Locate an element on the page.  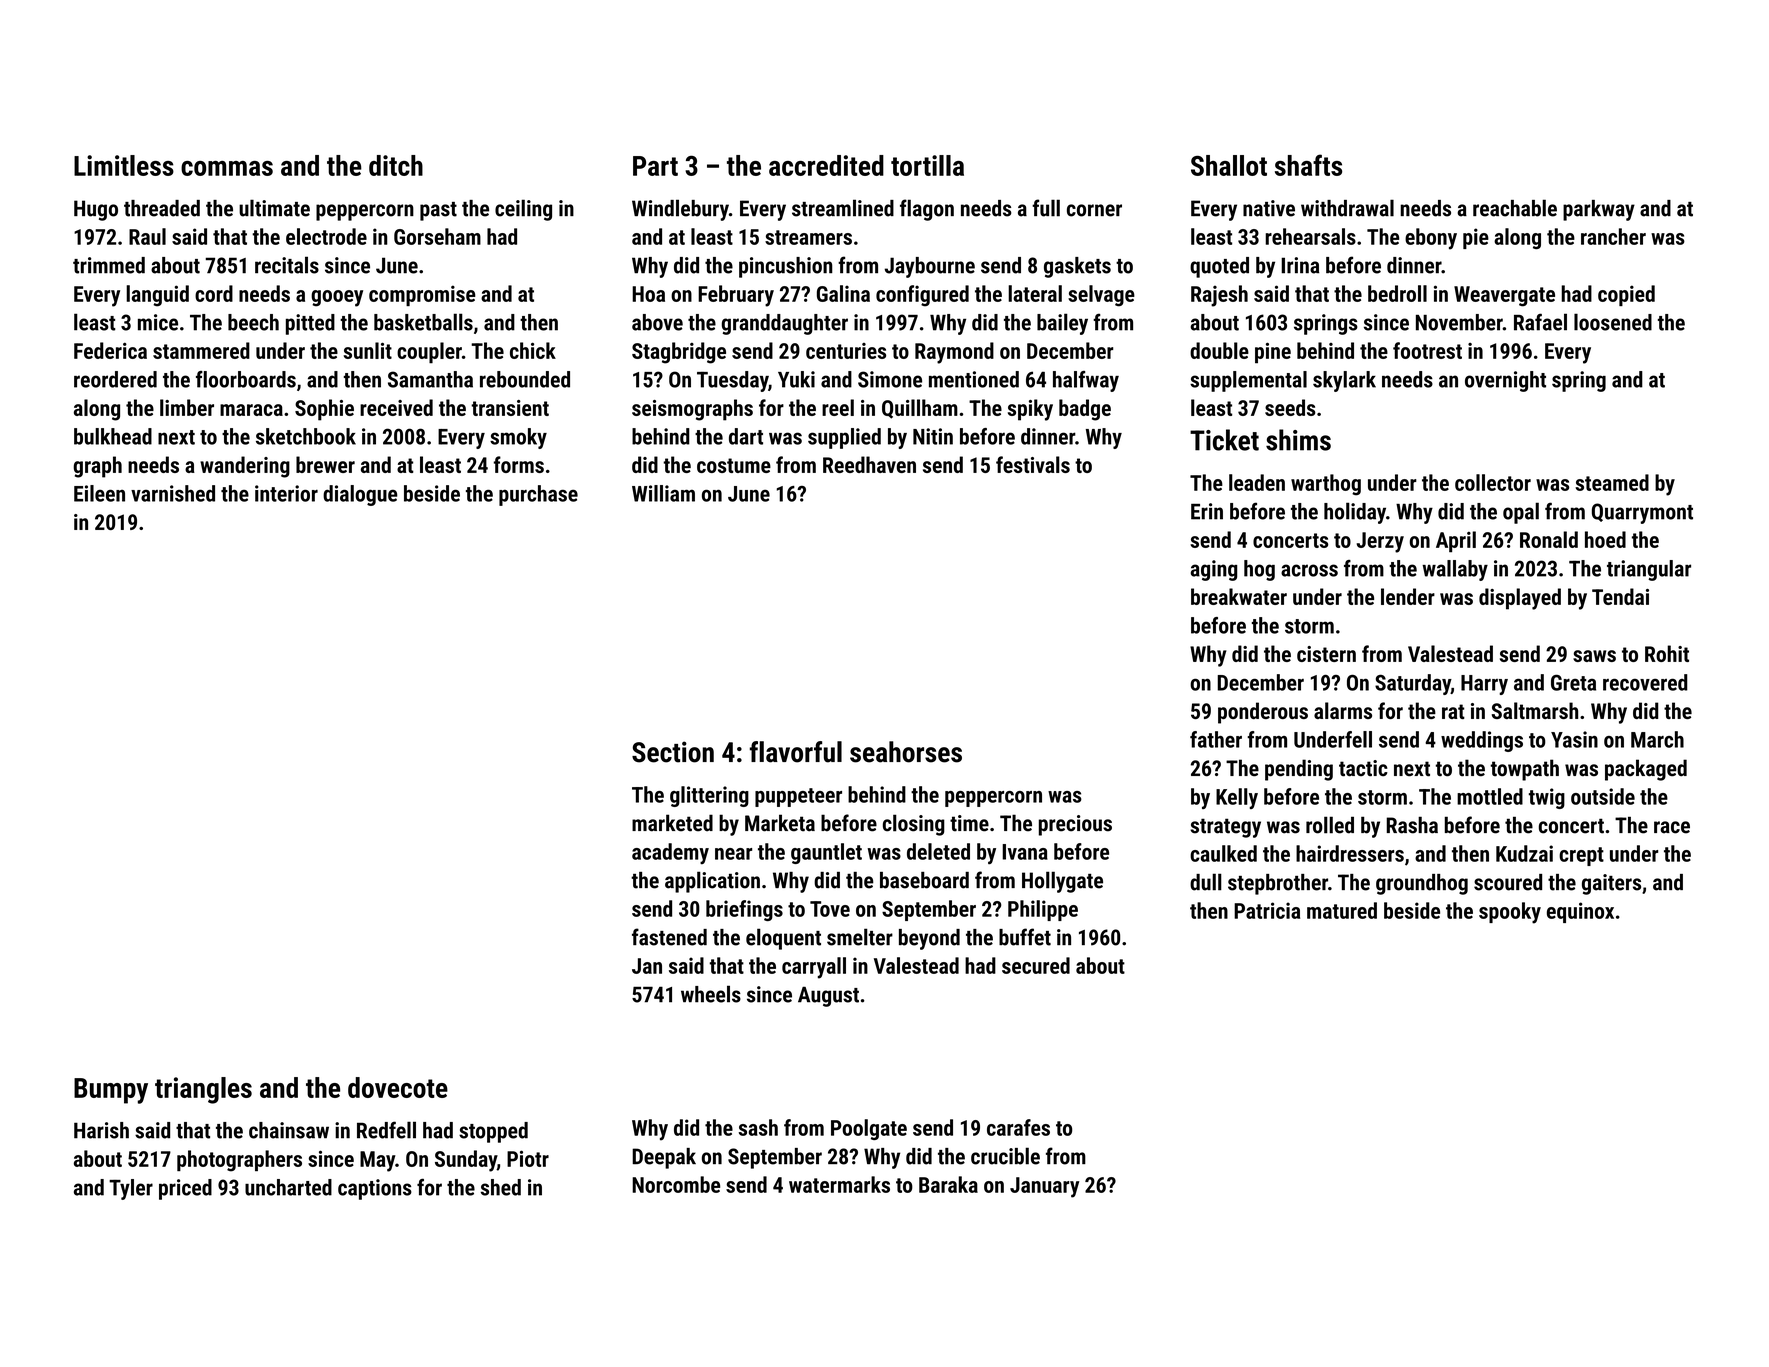
towpath is located at coordinates (1524, 770).
